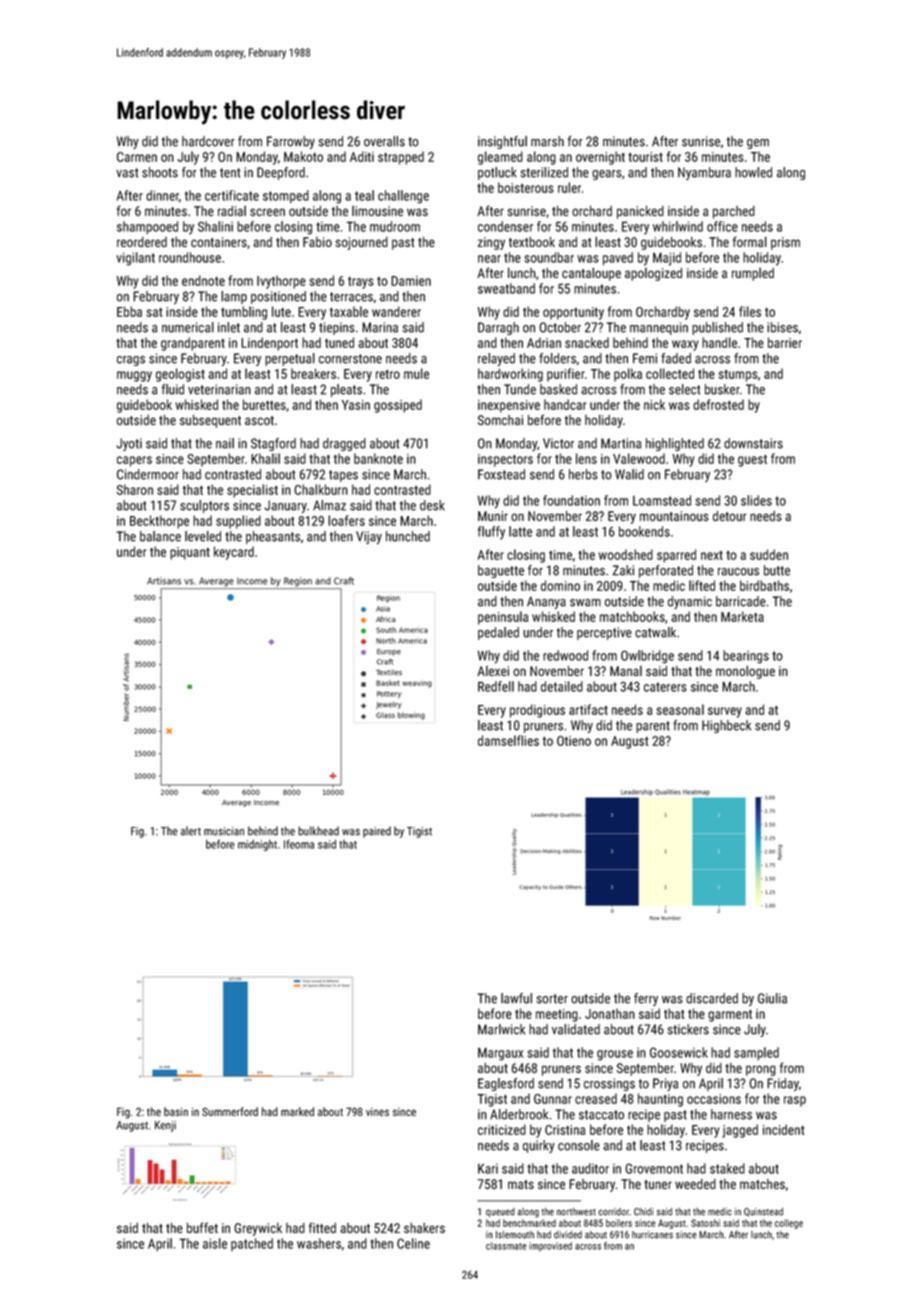  Describe the element at coordinates (162, 195) in the screenshot. I see `dinner` at that location.
